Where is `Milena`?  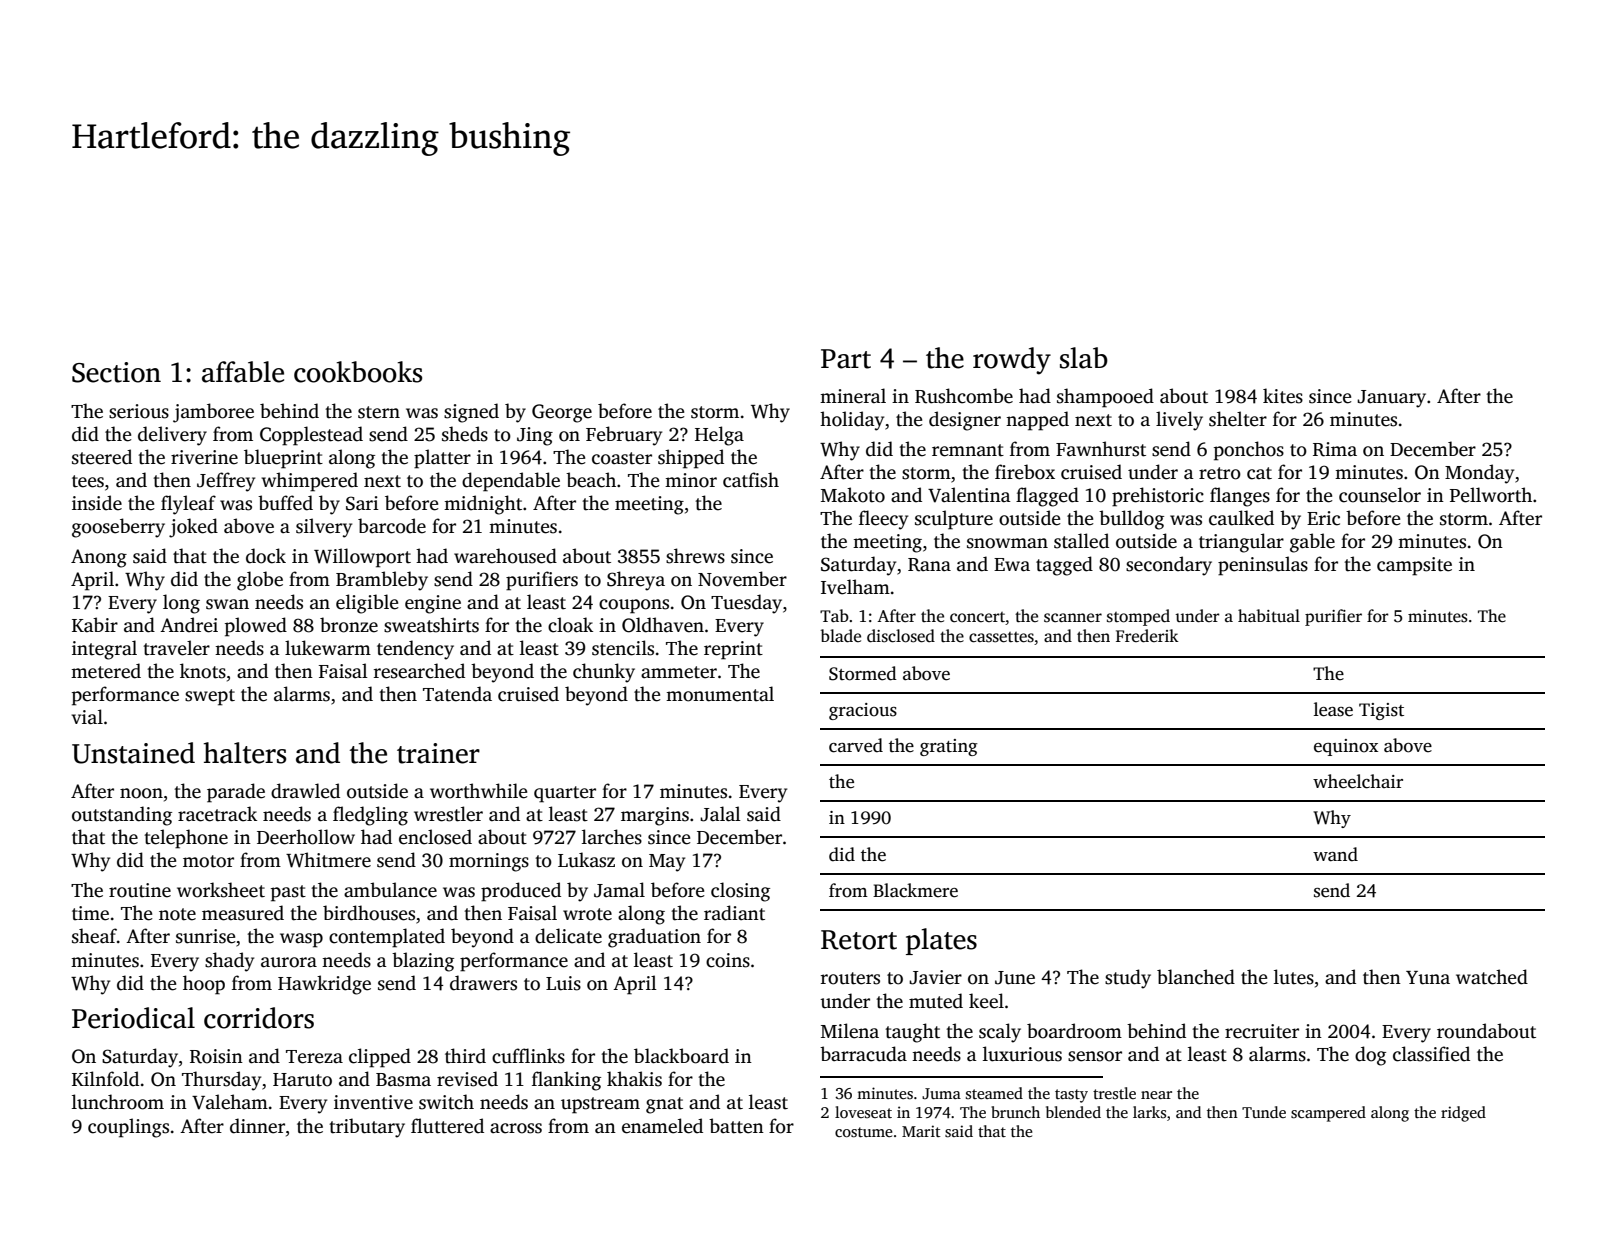 Milena is located at coordinates (850, 1031).
